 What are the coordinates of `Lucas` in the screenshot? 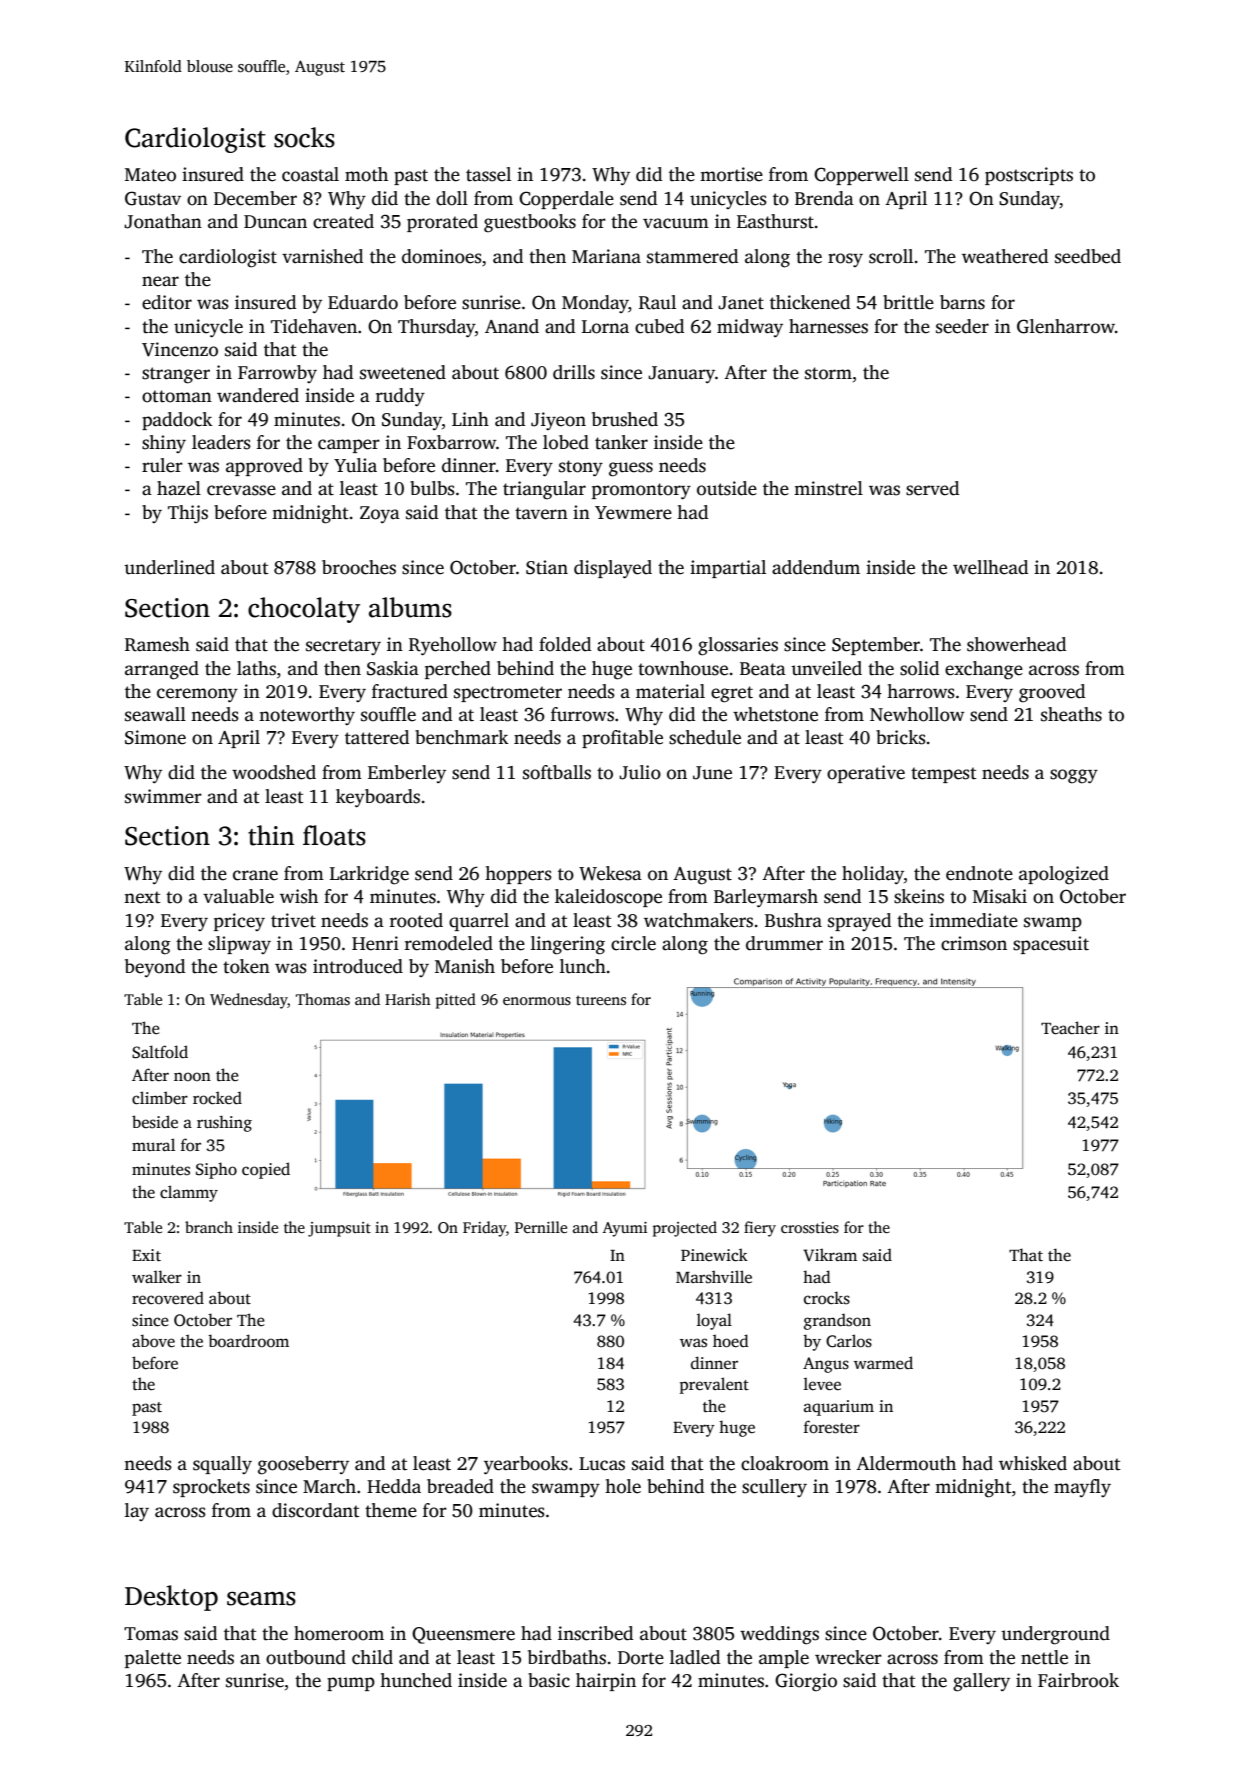 It's located at (602, 1464).
